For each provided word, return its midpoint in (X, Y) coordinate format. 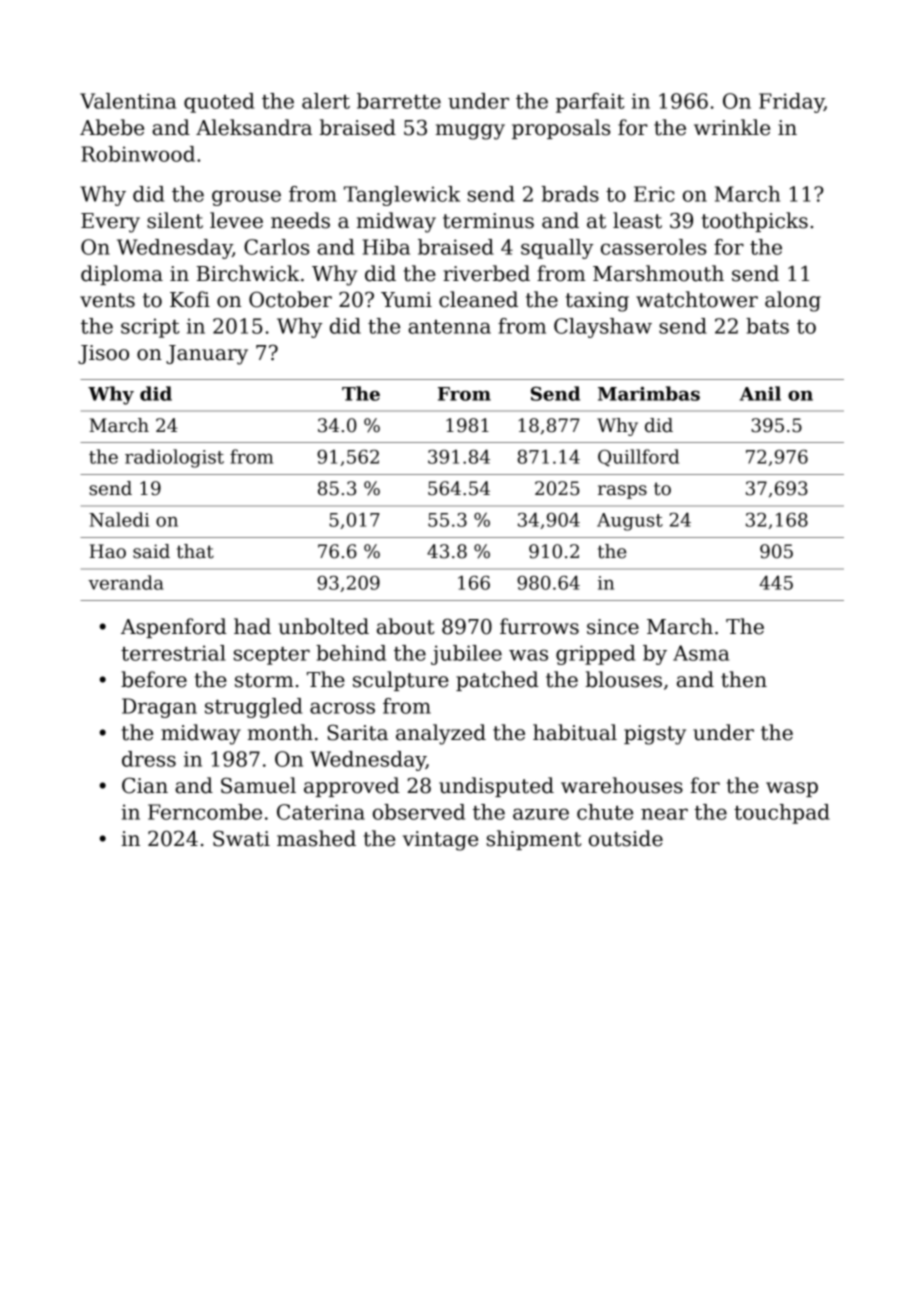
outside (626, 838)
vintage (440, 841)
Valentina (128, 101)
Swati (241, 838)
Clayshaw (603, 328)
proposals (561, 129)
